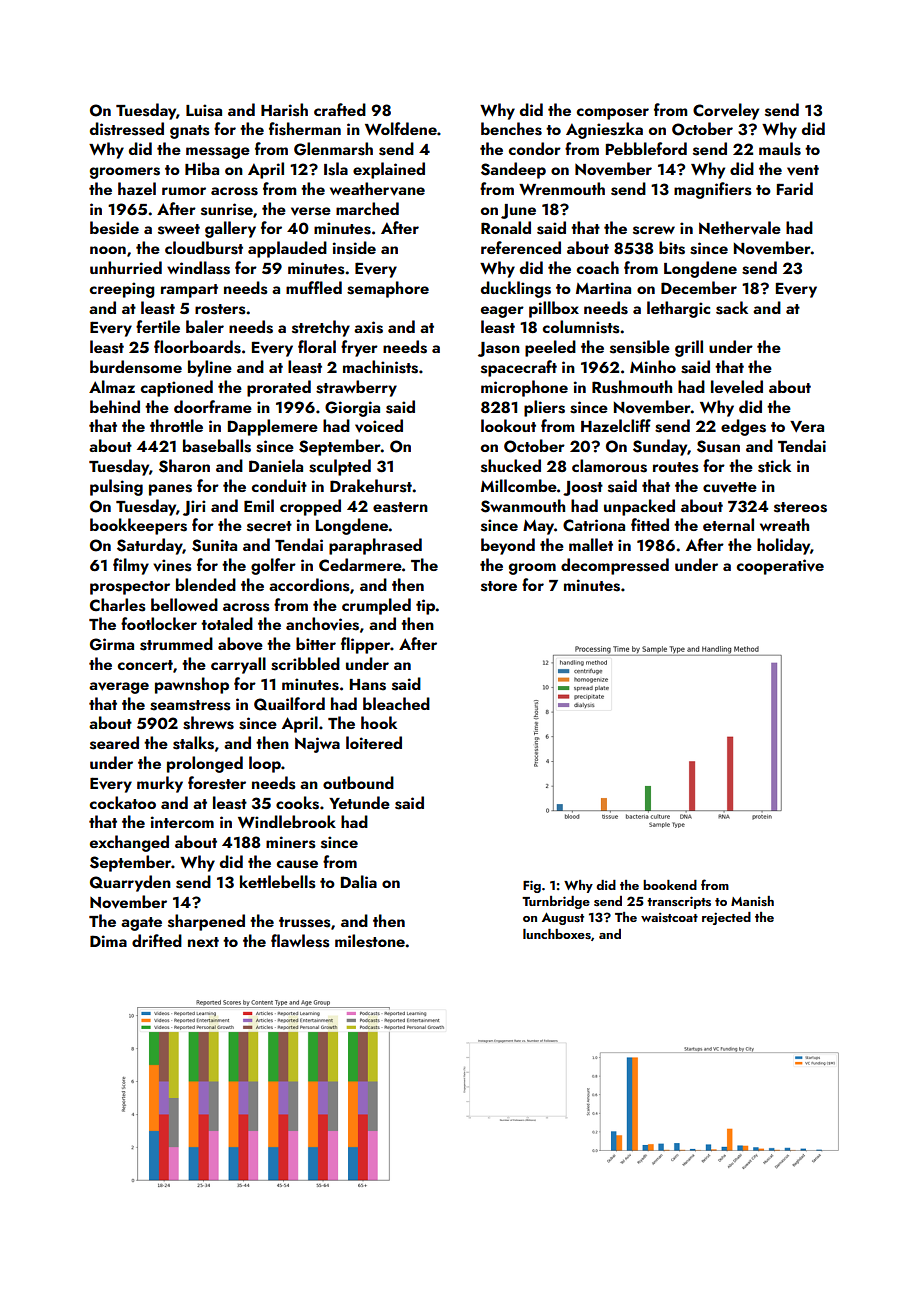 The width and height of the document is (924, 1311). Describe the element at coordinates (108, 941) in the document. I see `Dima` at that location.
